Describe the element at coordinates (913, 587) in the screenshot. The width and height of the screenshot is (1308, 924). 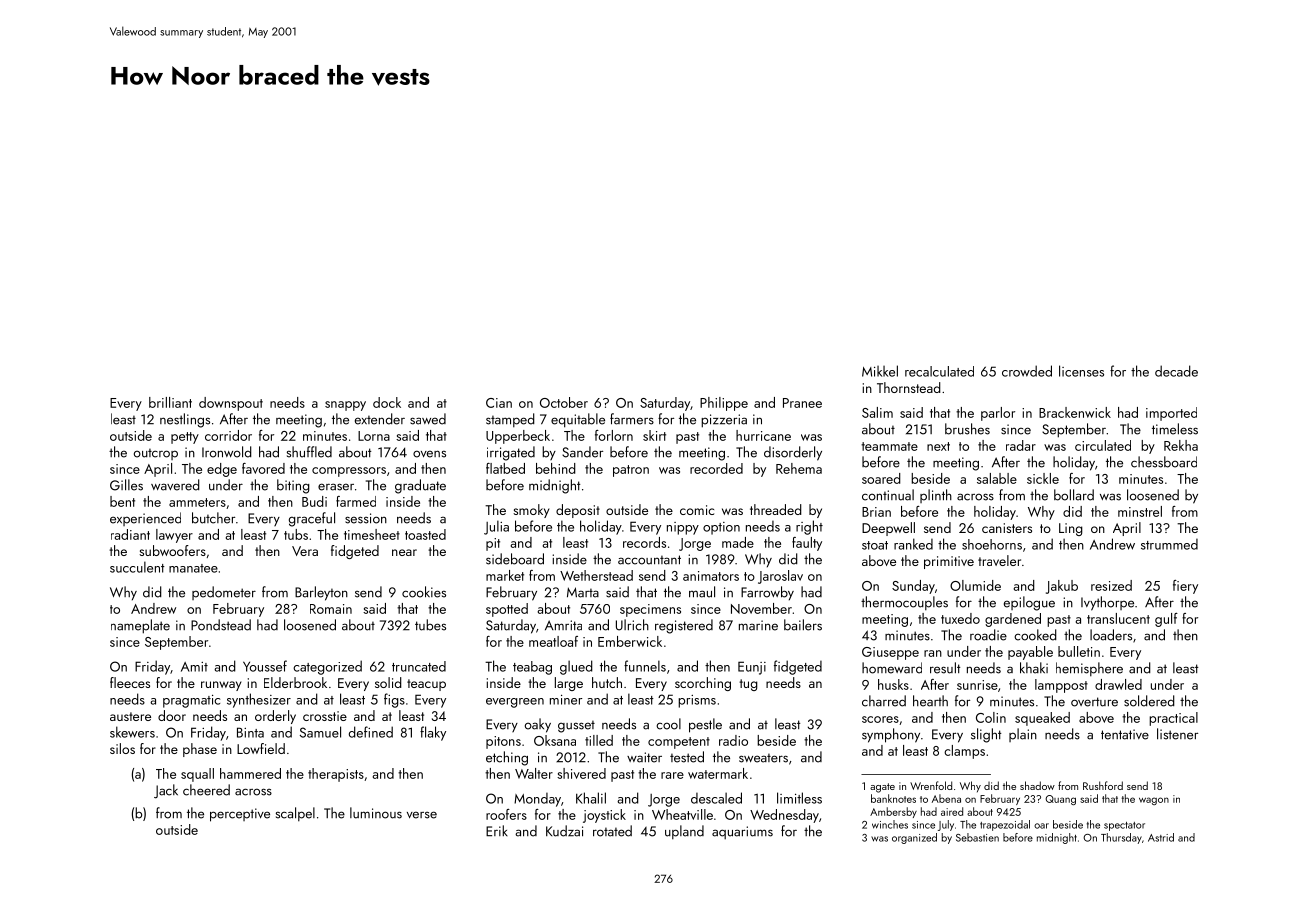
I see `Sunday` at that location.
